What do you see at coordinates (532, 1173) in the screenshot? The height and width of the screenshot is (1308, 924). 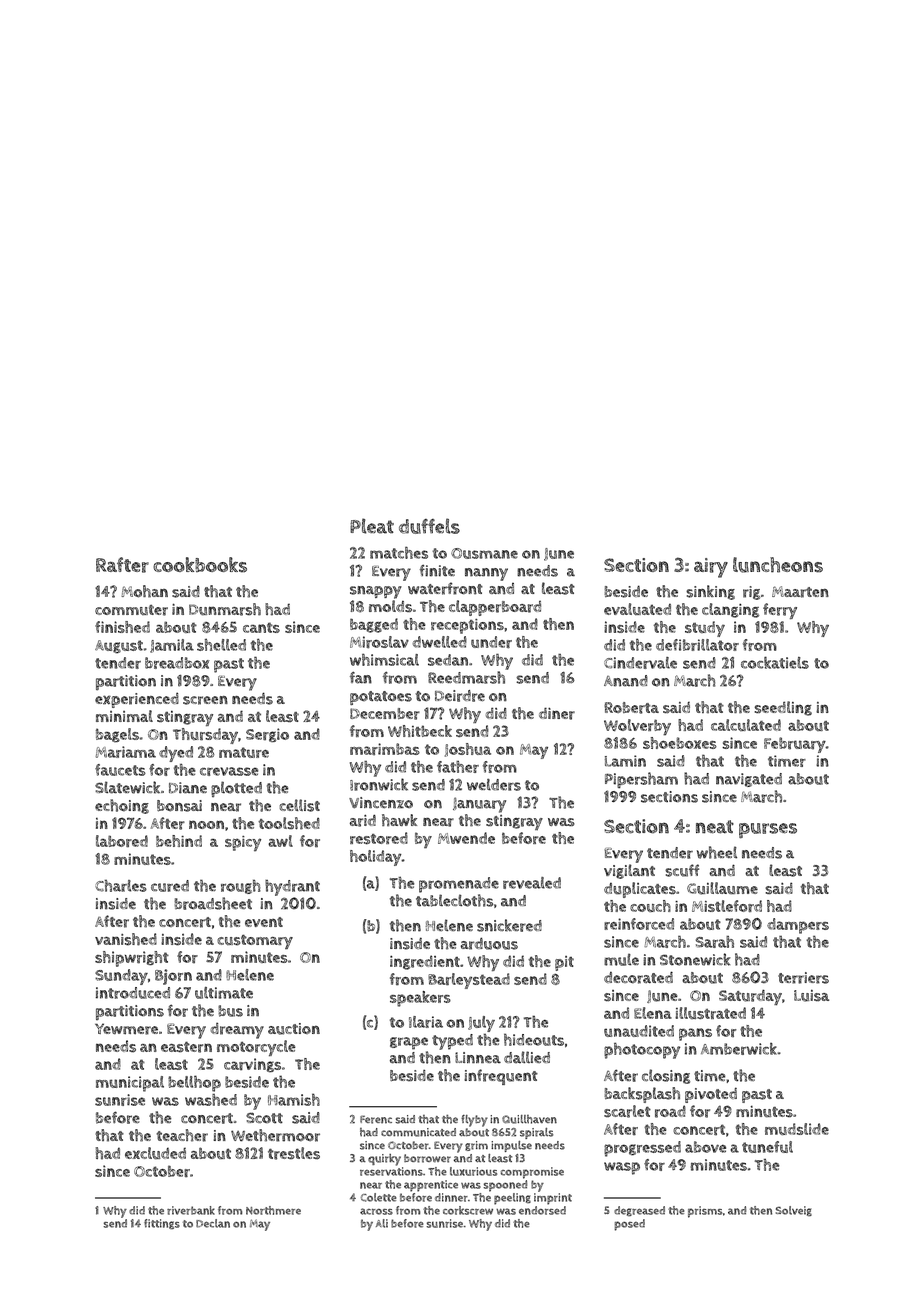 I see `compromise` at bounding box center [532, 1173].
